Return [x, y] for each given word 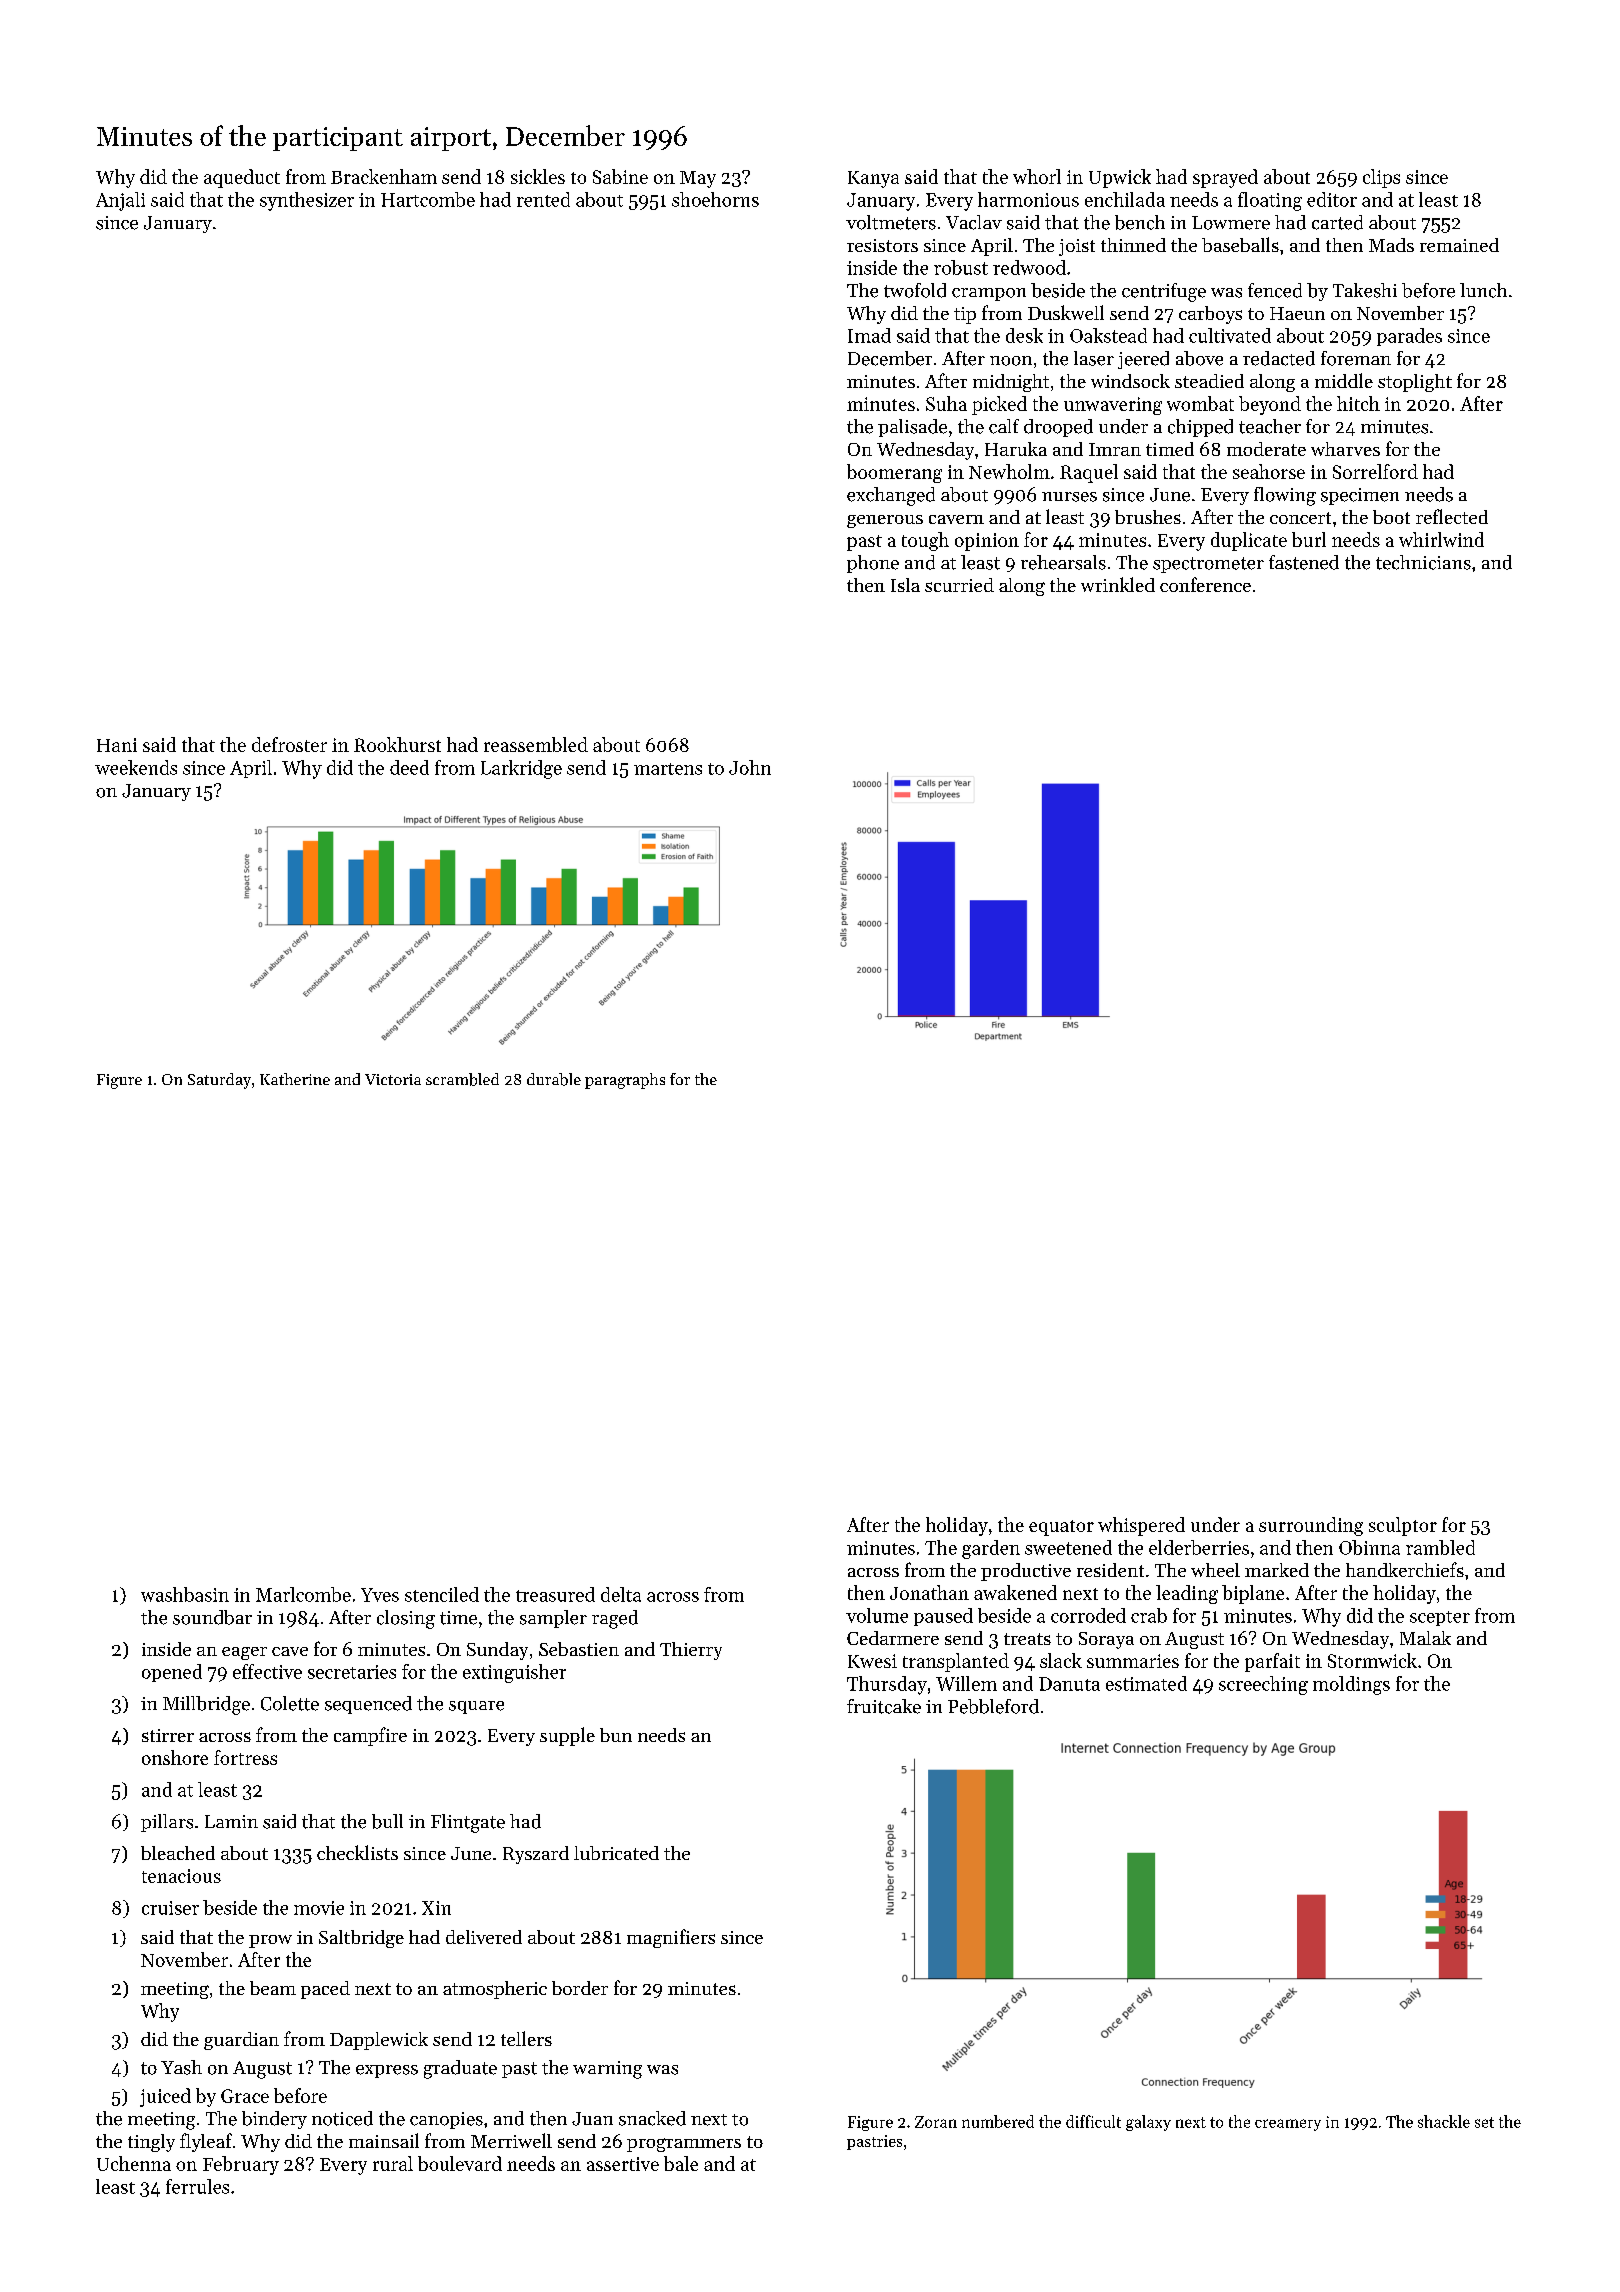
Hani [117, 745]
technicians [1423, 562]
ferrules [197, 2186]
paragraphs [625, 1081]
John [750, 767]
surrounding [1311, 1526]
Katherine [295, 1079]
